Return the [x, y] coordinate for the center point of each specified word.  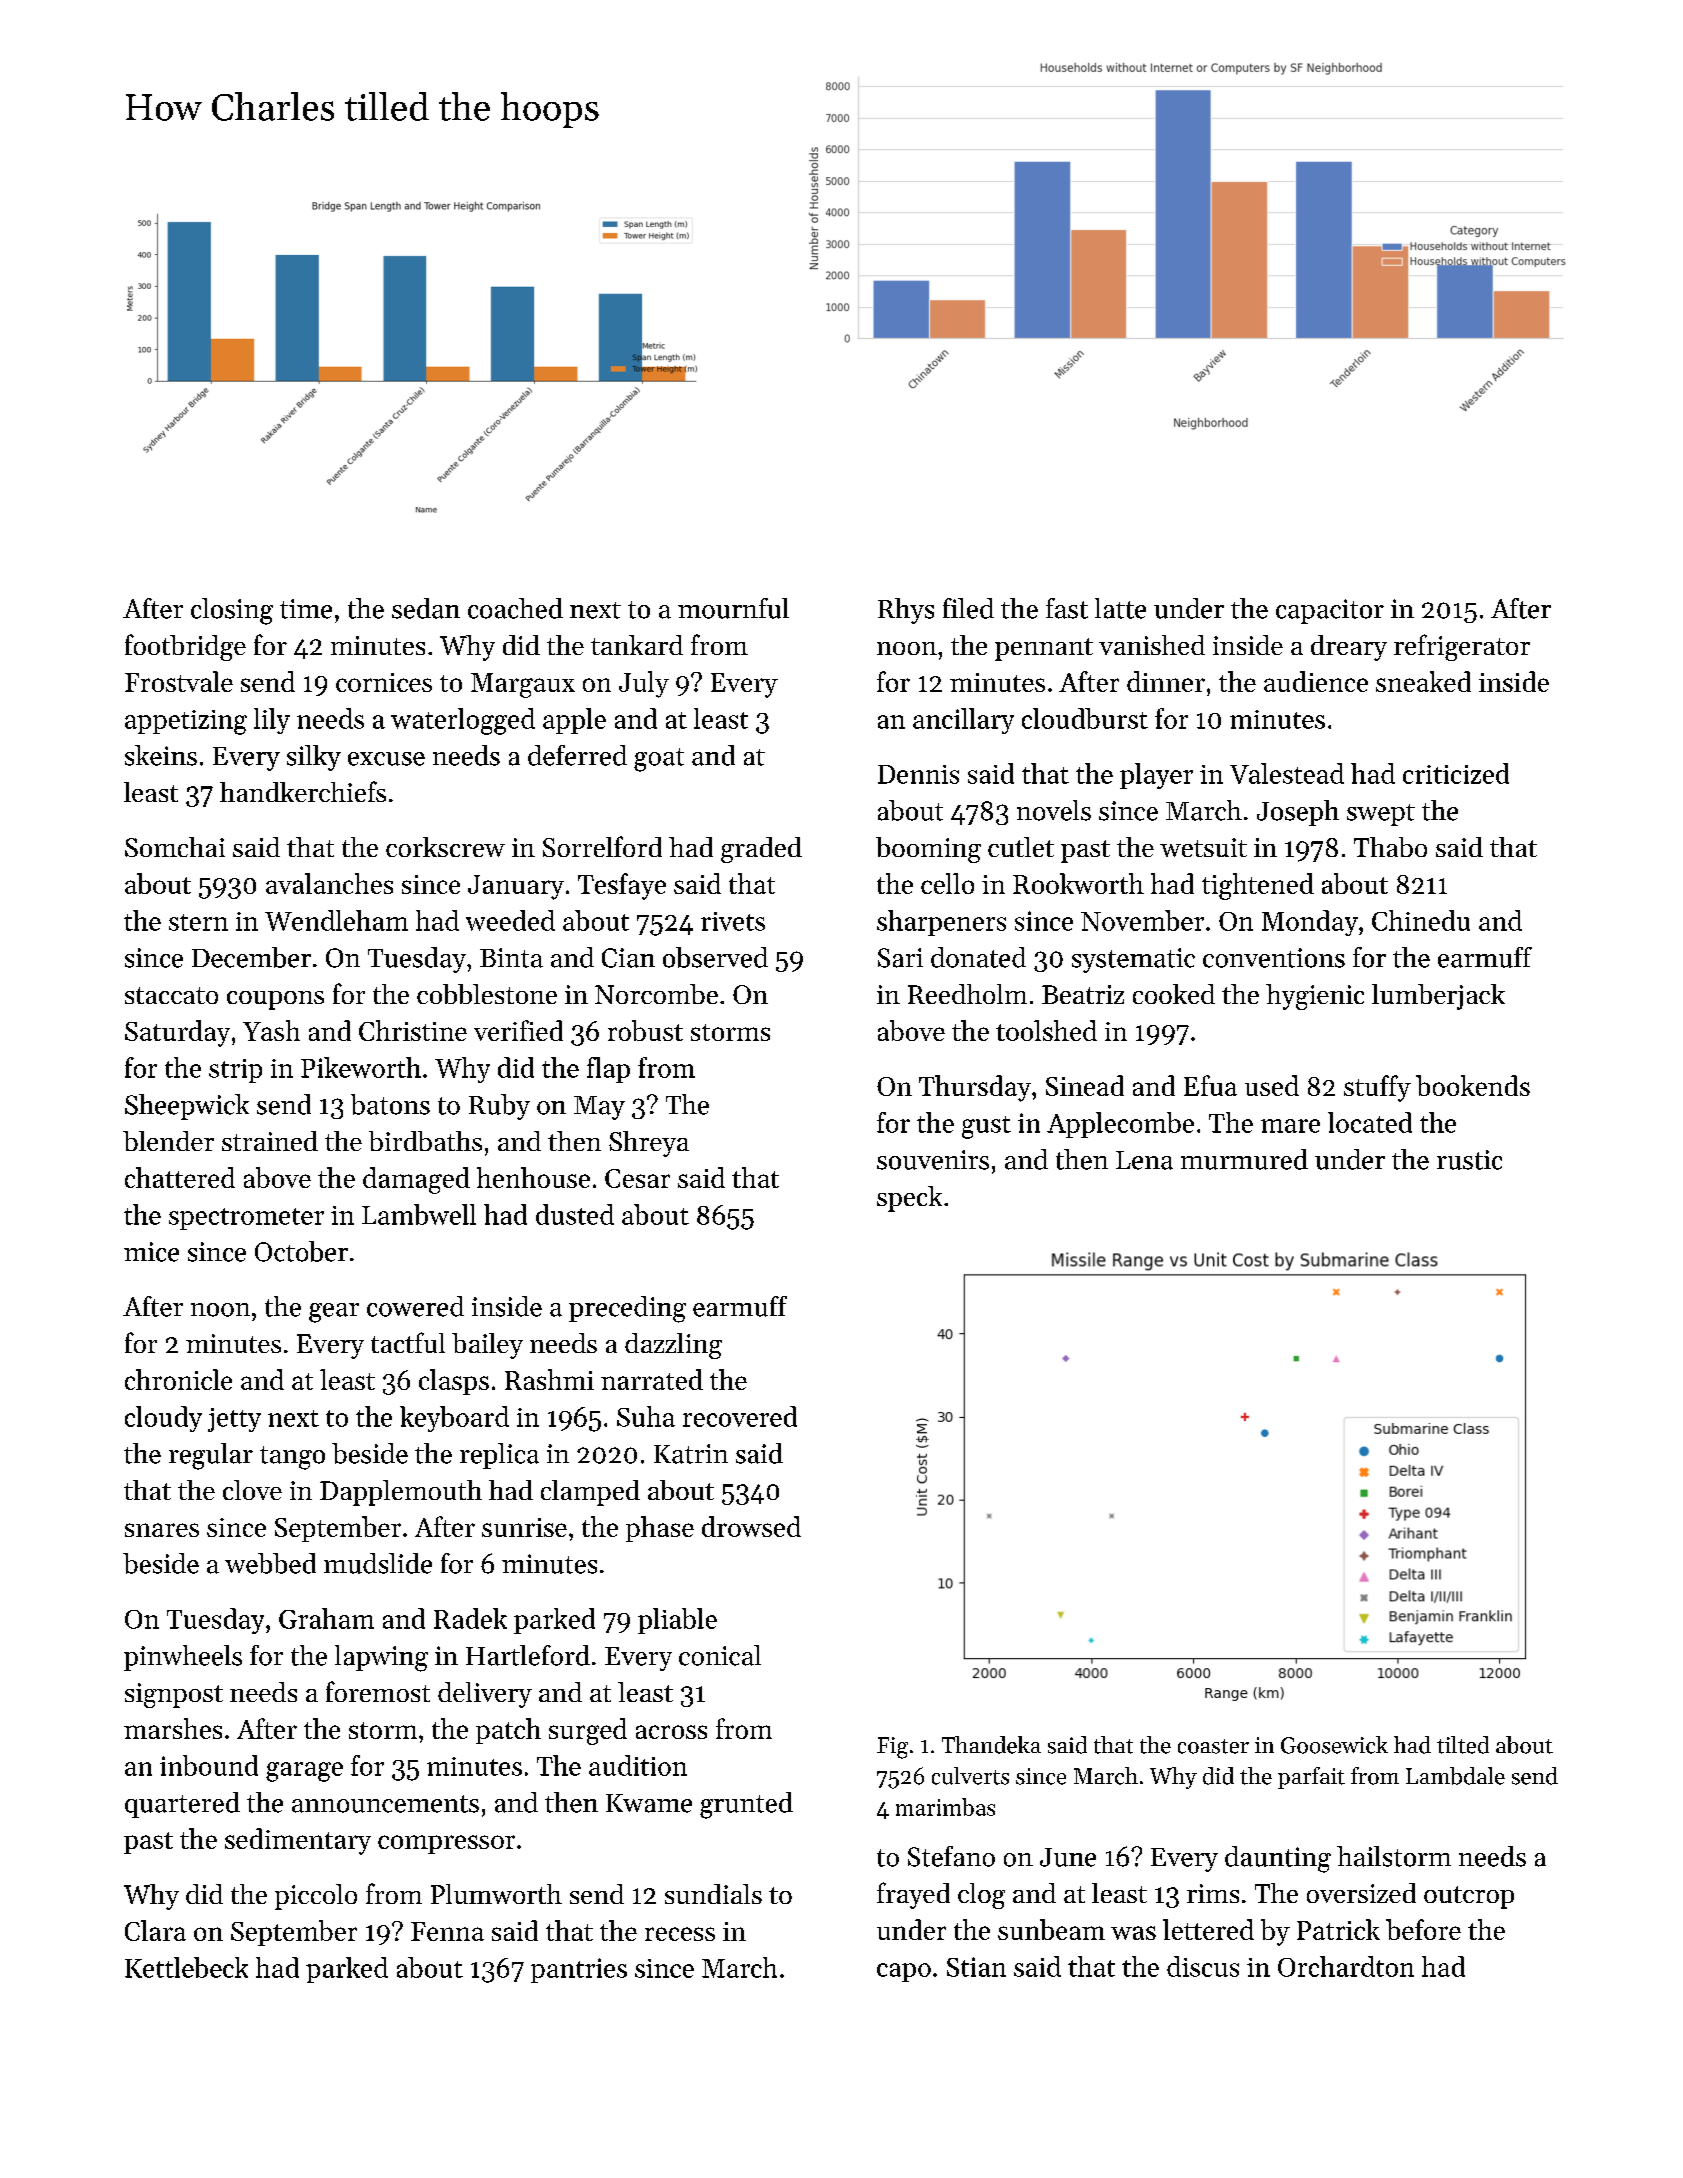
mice [151, 1252]
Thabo [1390, 847]
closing [232, 611]
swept [1381, 815]
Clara [155, 1930]
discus [1203, 1966]
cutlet [1021, 847]
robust [645, 1030]
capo [904, 1972]
